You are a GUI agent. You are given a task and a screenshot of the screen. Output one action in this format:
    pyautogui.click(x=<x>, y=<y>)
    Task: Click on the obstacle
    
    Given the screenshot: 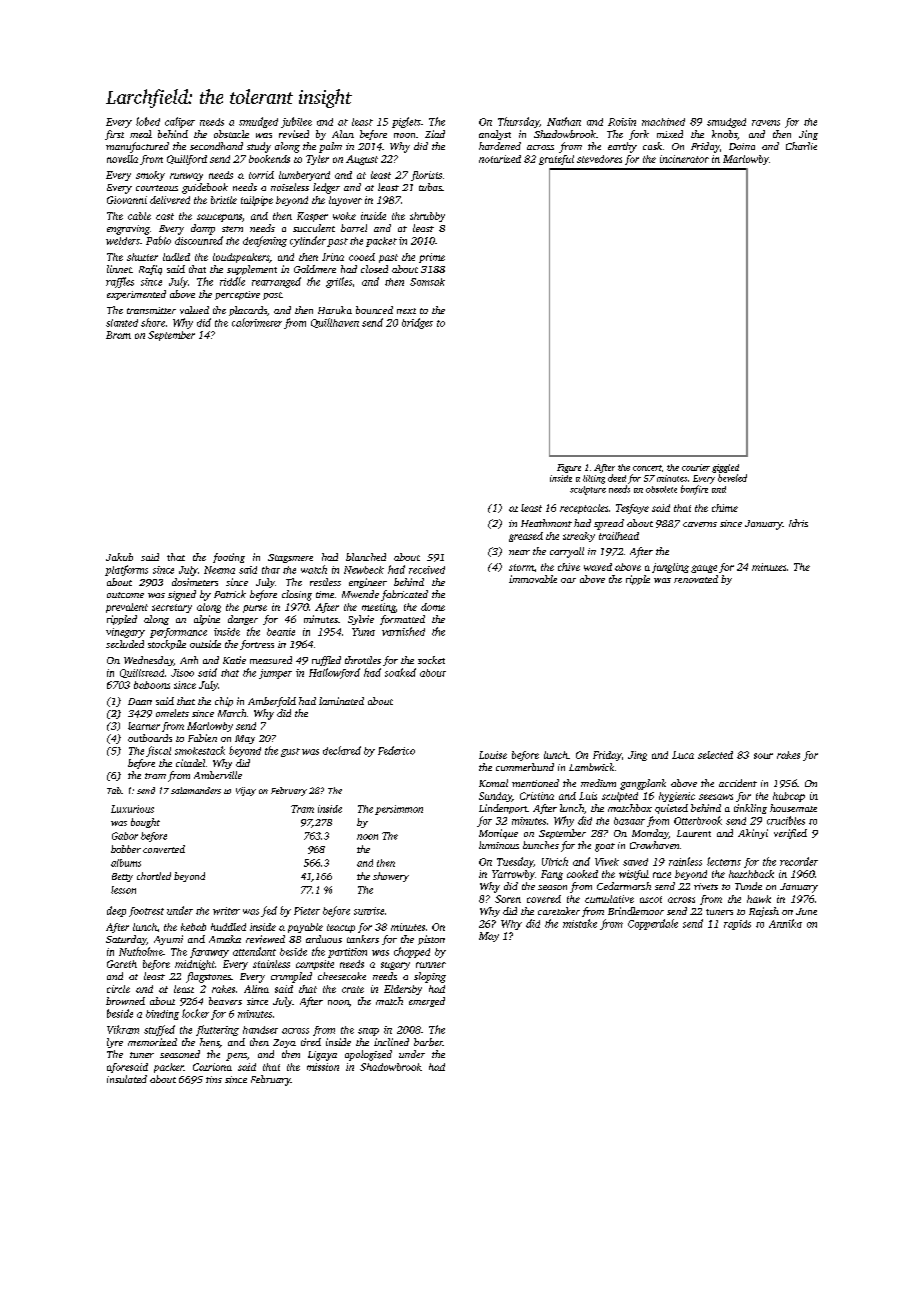 What is the action you would take?
    pyautogui.click(x=231, y=134)
